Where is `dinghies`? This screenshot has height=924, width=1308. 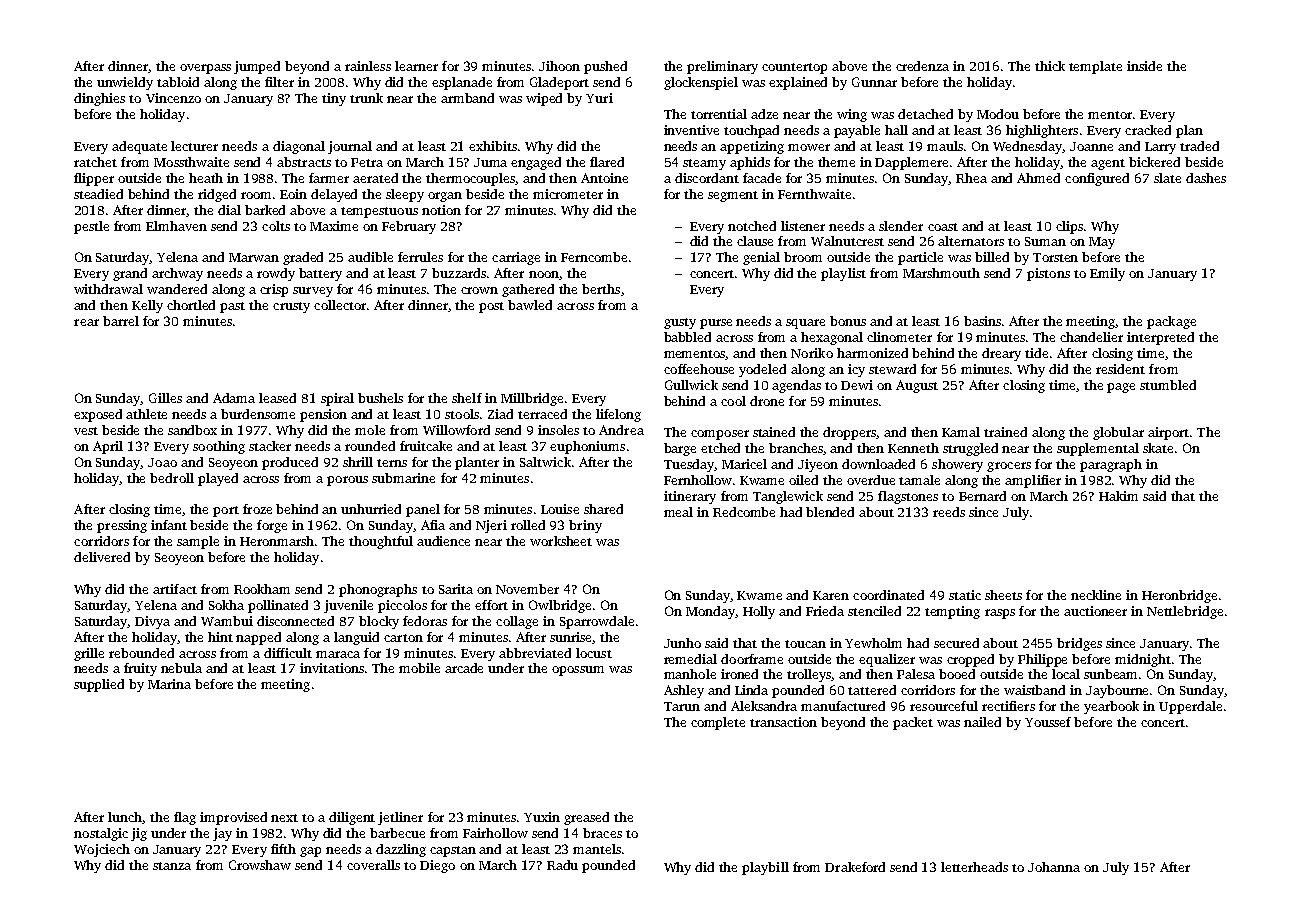
dinghies is located at coordinates (99, 99).
